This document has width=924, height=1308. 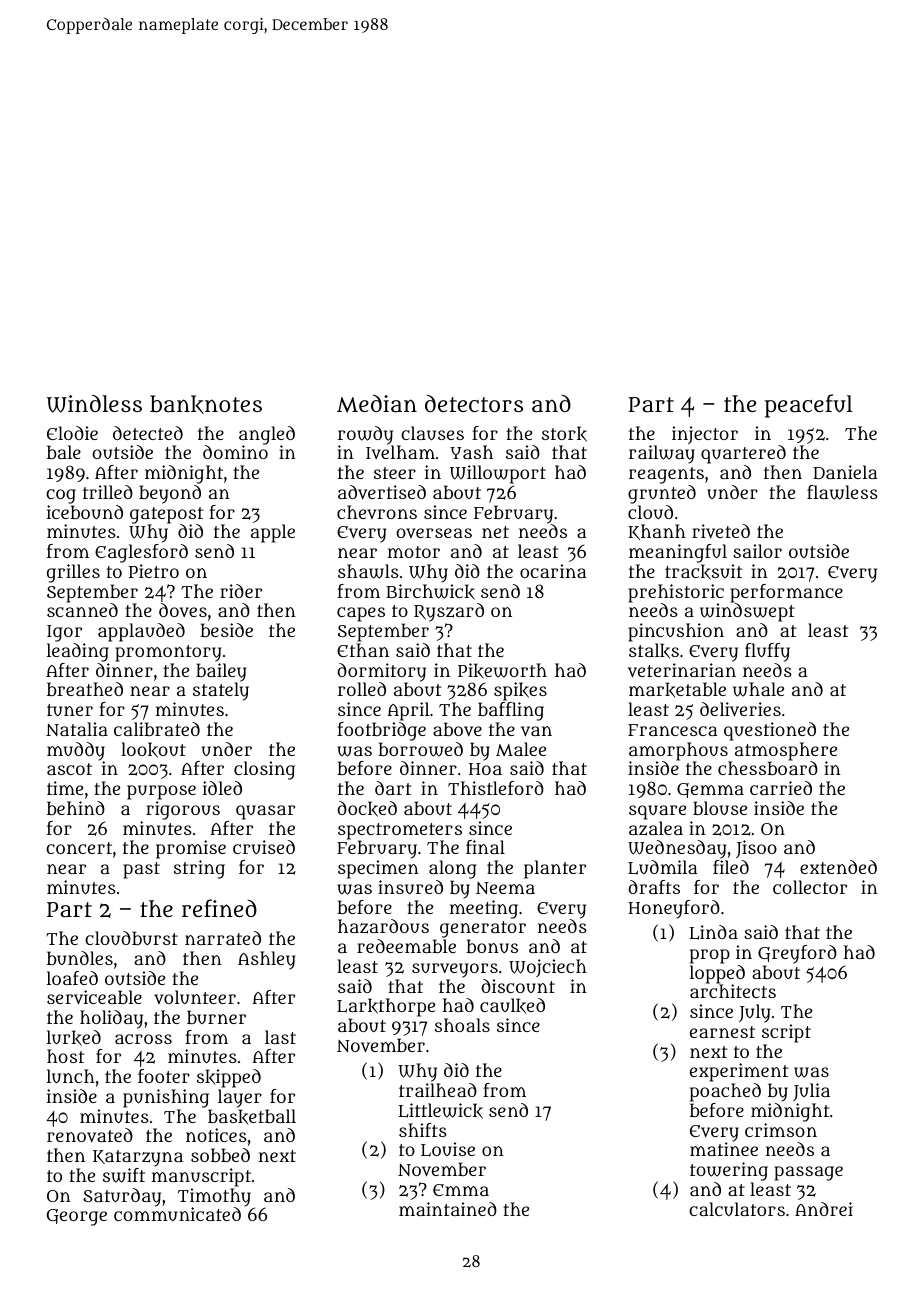 I want to click on maintained, so click(x=448, y=1209).
